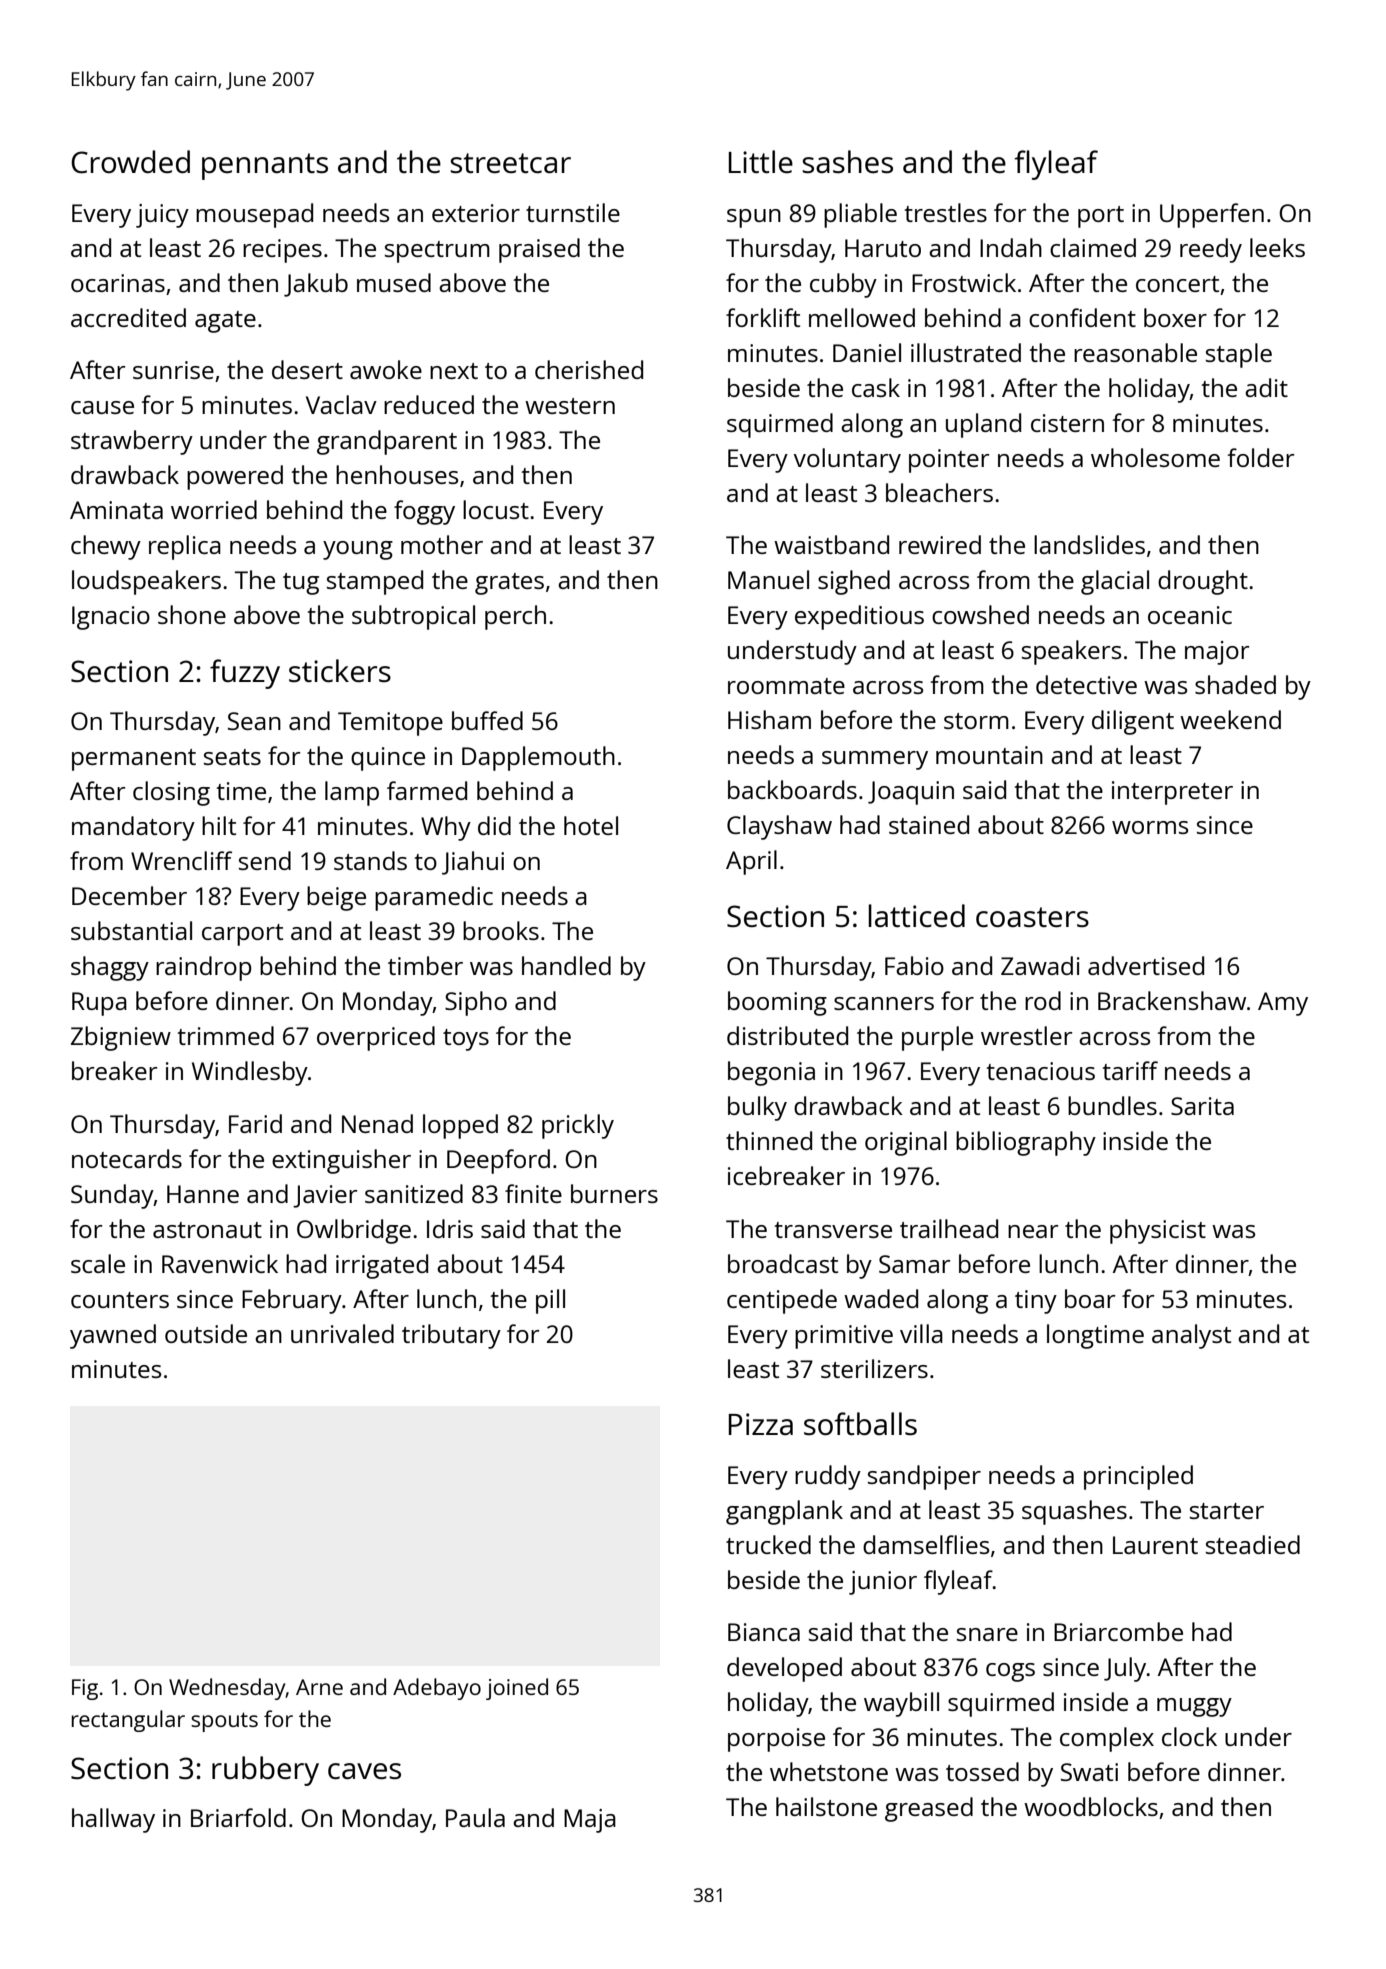 The height and width of the screenshot is (1969, 1386). What do you see at coordinates (787, 1035) in the screenshot?
I see `distributed` at bounding box center [787, 1035].
